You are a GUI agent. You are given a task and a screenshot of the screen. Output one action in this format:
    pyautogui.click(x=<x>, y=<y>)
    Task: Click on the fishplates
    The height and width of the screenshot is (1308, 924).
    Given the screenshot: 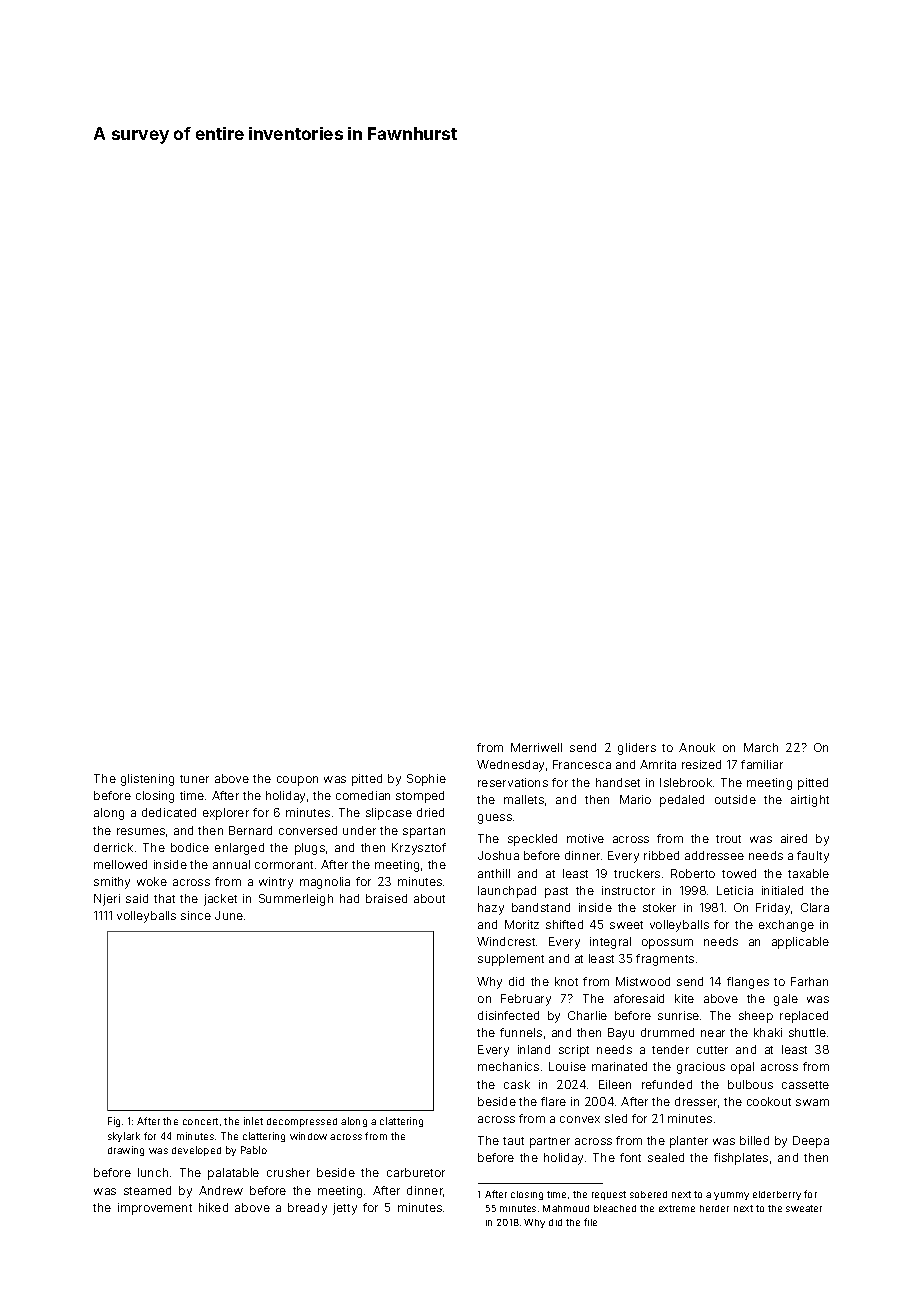 What is the action you would take?
    pyautogui.click(x=741, y=1159)
